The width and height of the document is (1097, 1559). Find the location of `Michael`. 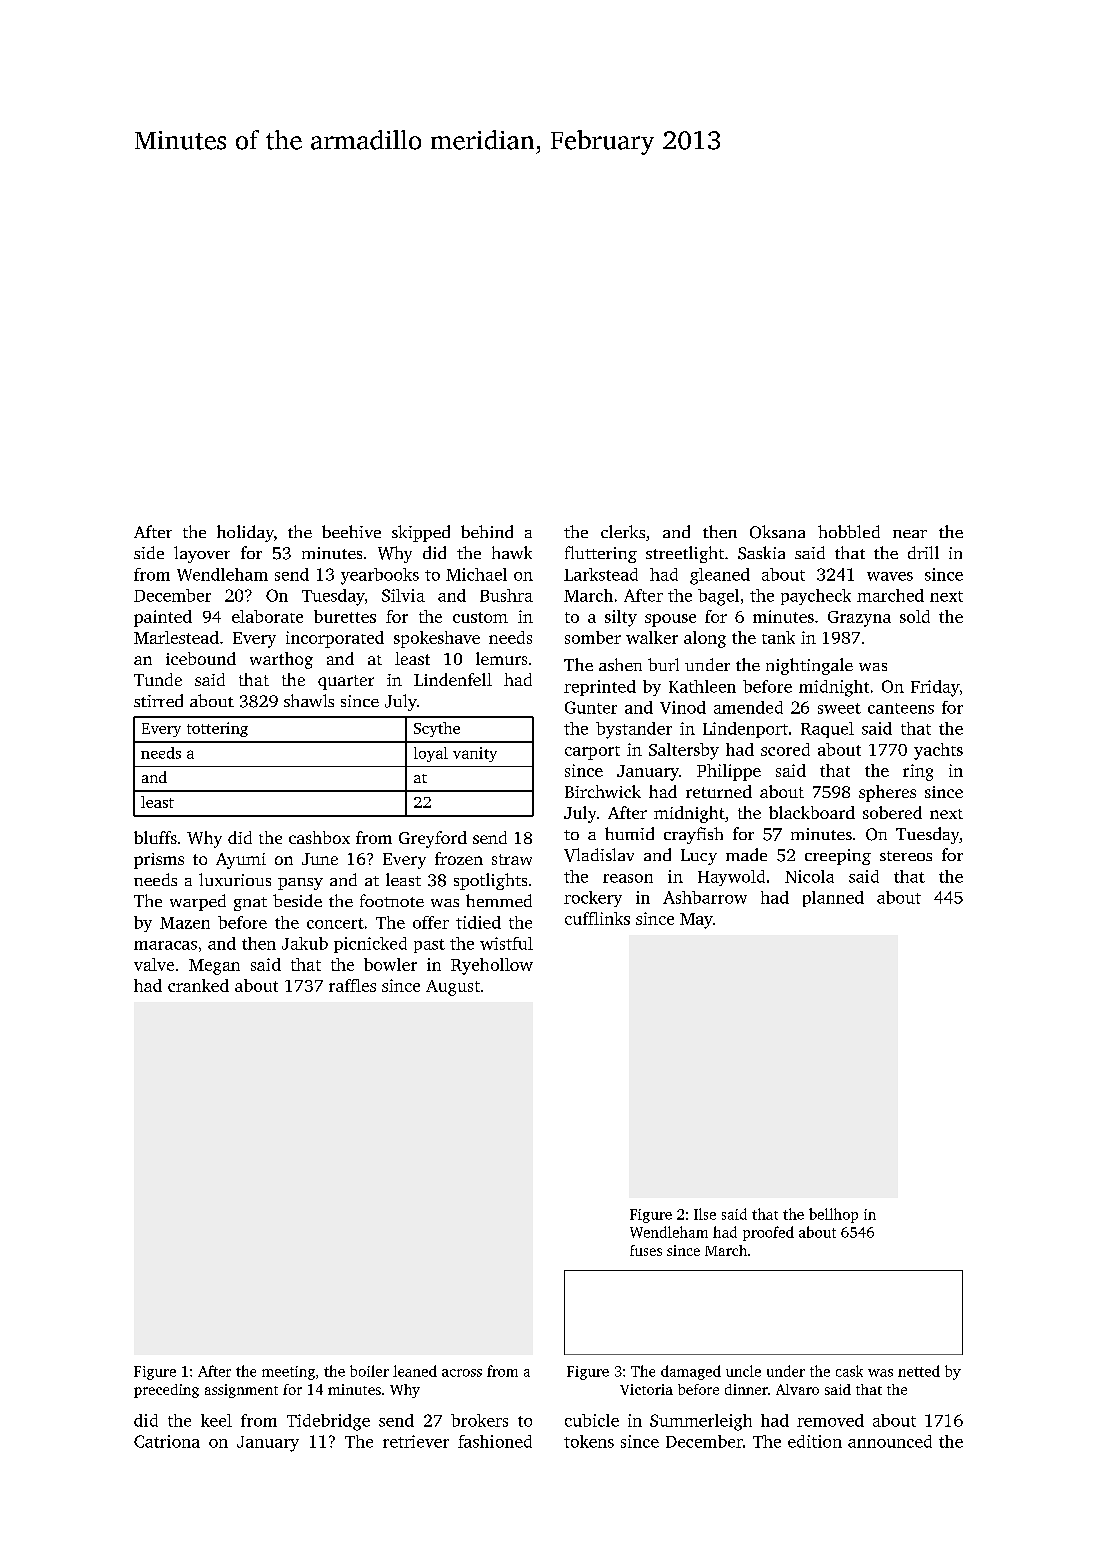

Michael is located at coordinates (476, 574).
